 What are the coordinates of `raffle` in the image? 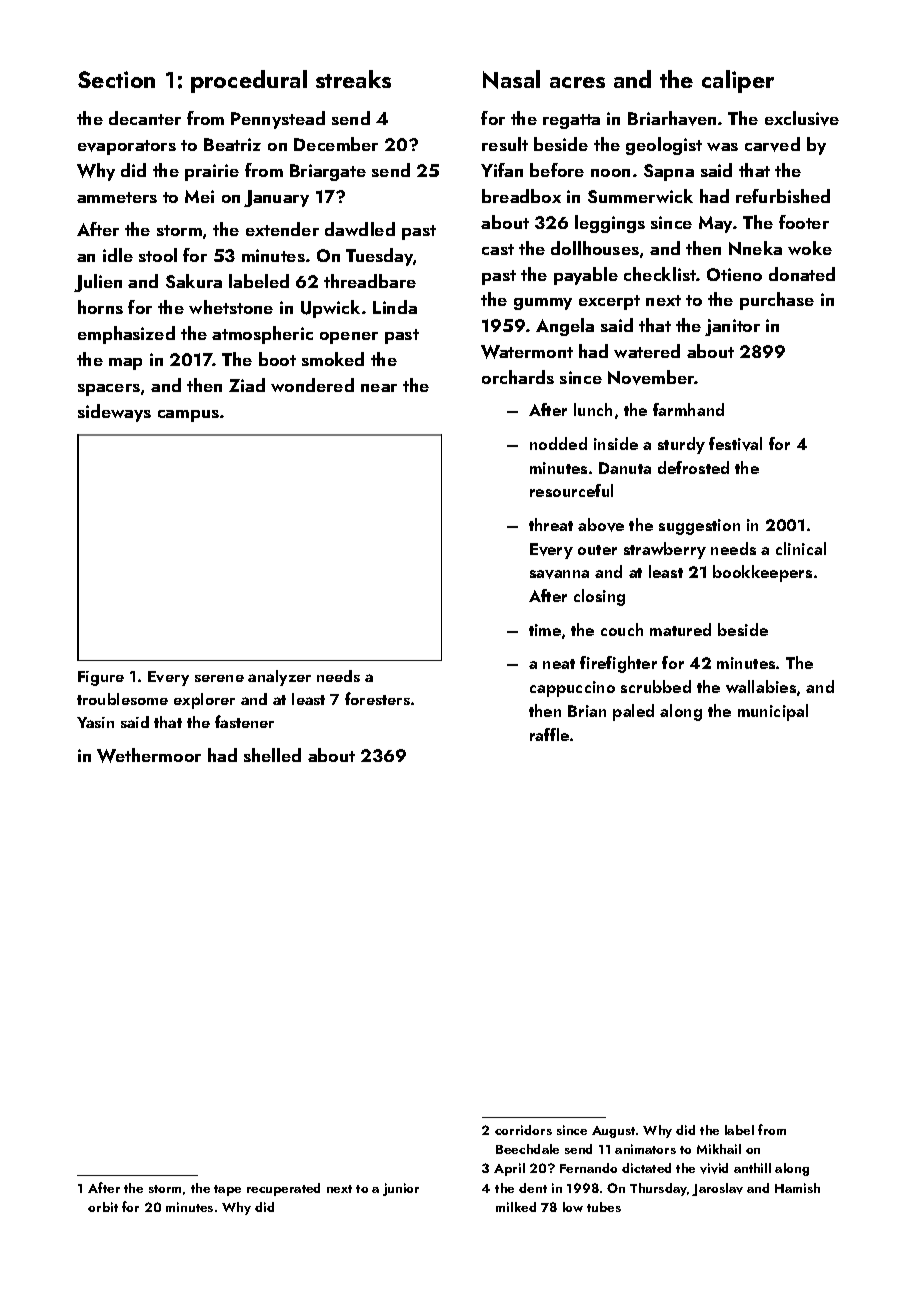 It's located at (549, 734).
